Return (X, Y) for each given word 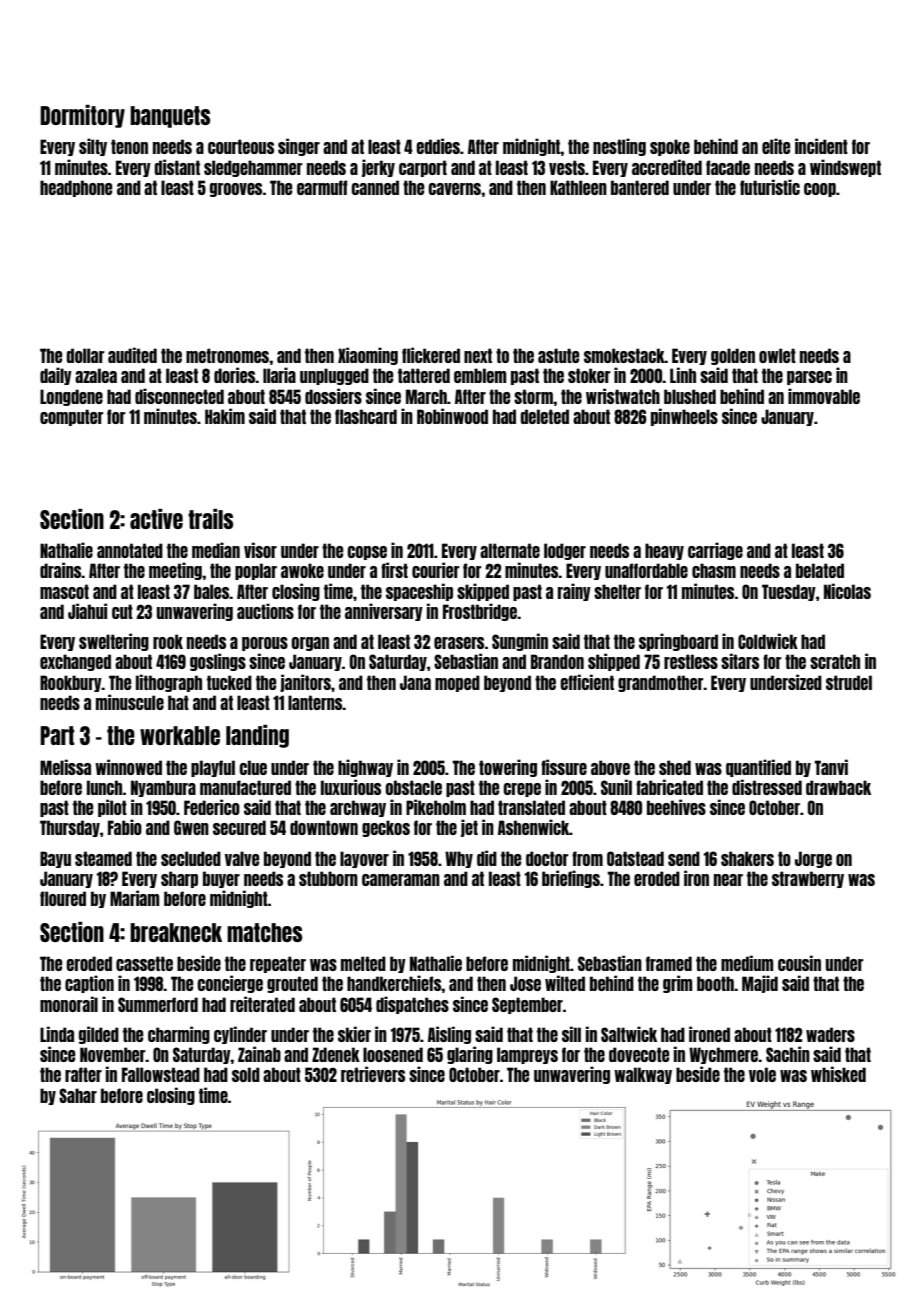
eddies (438, 146)
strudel (849, 682)
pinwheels (684, 417)
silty (93, 147)
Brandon (557, 661)
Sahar (78, 1095)
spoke (670, 147)
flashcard (366, 416)
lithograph (169, 683)
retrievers (373, 1074)
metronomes (227, 355)
